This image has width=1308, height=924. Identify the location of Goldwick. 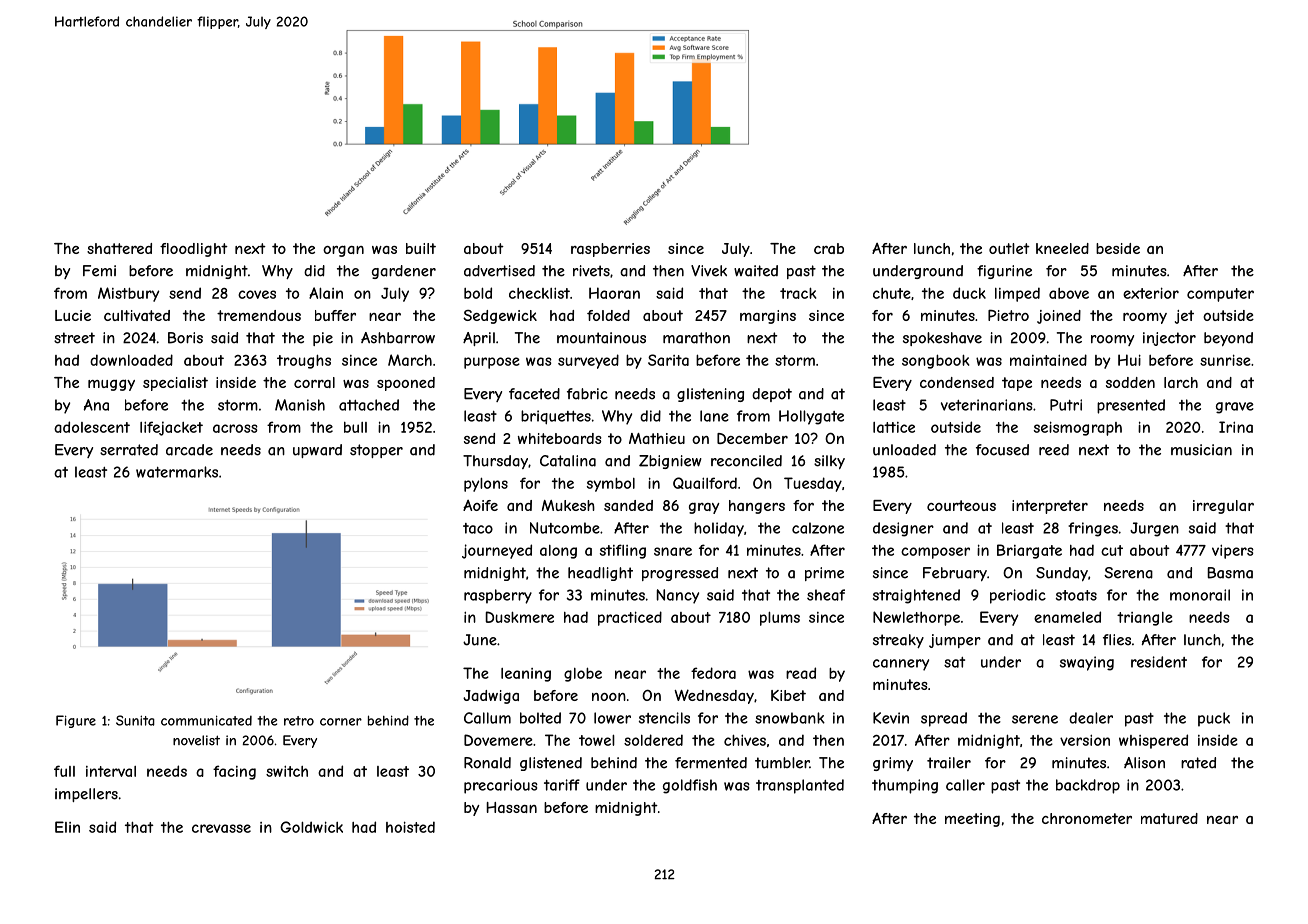
(311, 827).
